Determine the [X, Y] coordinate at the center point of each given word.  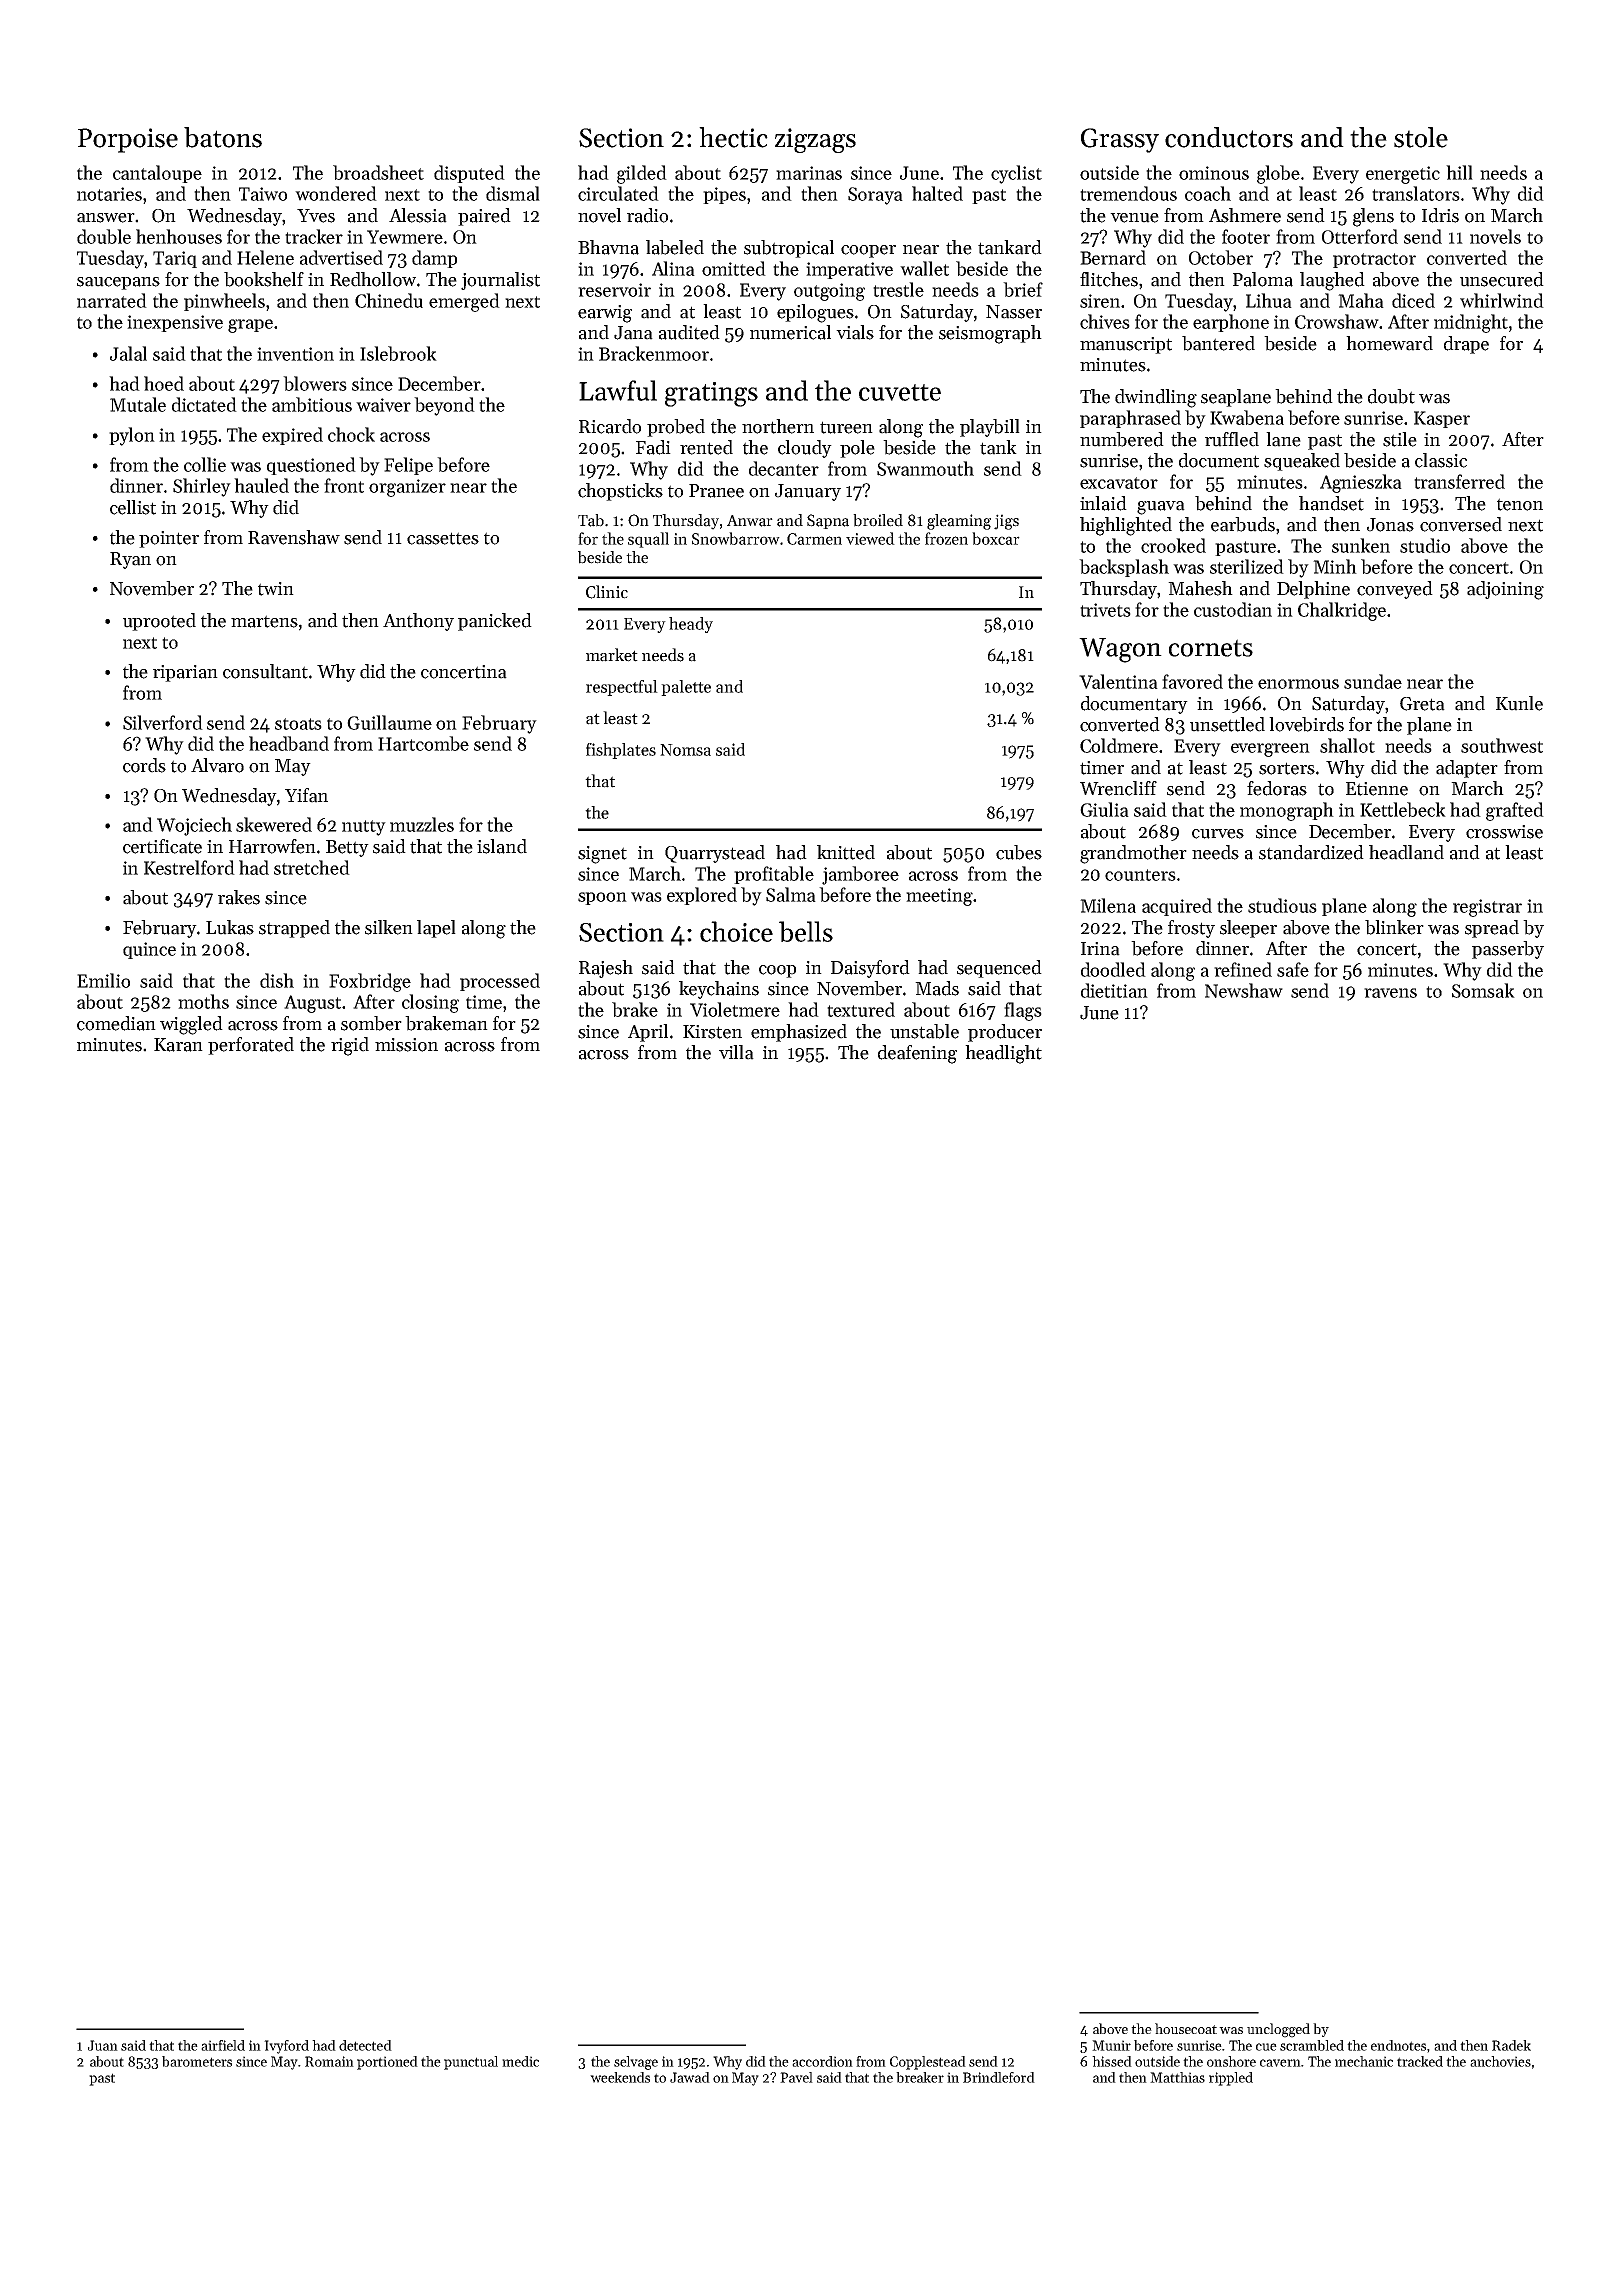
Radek [1511, 2045]
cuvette [900, 392]
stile [1400, 439]
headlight [1003, 1054]
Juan [103, 2045]
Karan [178, 1045]
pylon [132, 436]
